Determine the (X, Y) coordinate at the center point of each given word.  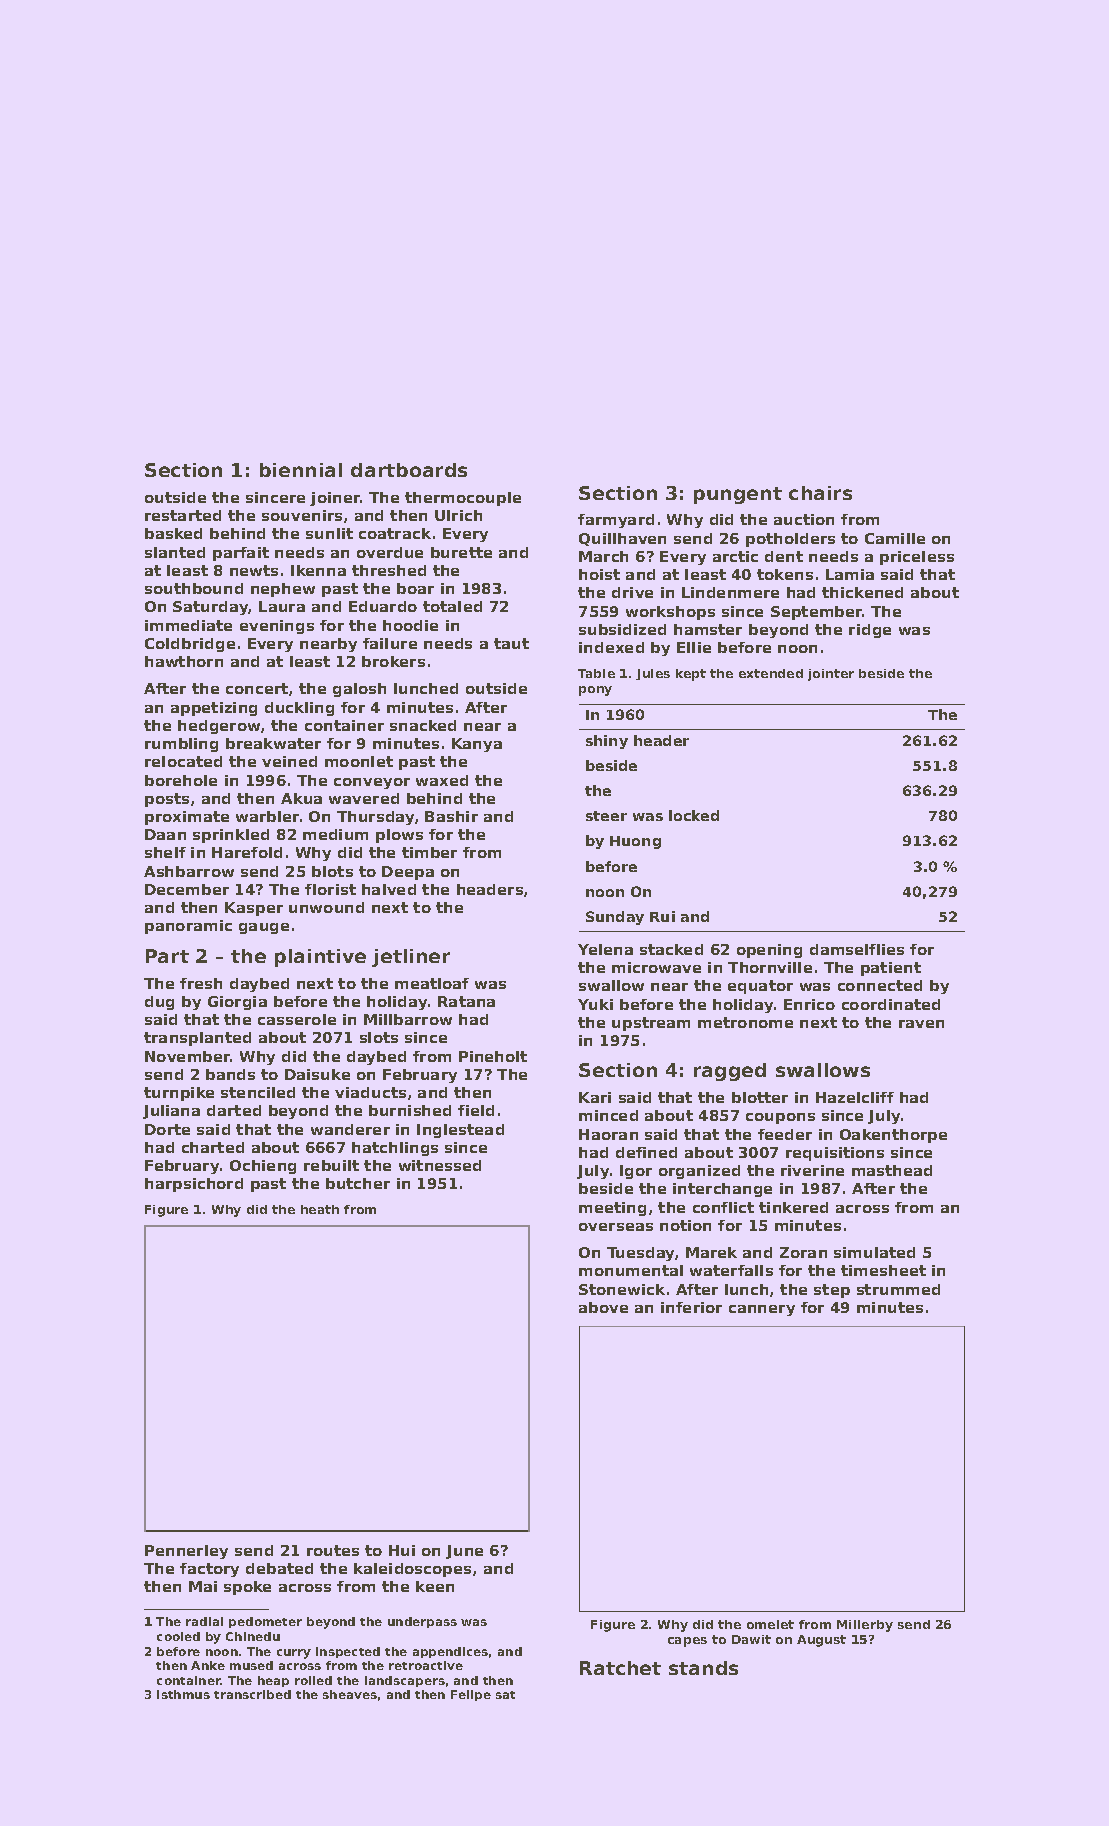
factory (209, 1570)
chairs (820, 493)
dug (159, 1003)
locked (694, 815)
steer (606, 816)
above (603, 1307)
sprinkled (231, 836)
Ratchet (620, 1668)
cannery (762, 1310)
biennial (301, 470)
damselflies (857, 949)
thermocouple (463, 499)
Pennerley (186, 1552)
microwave (656, 967)
